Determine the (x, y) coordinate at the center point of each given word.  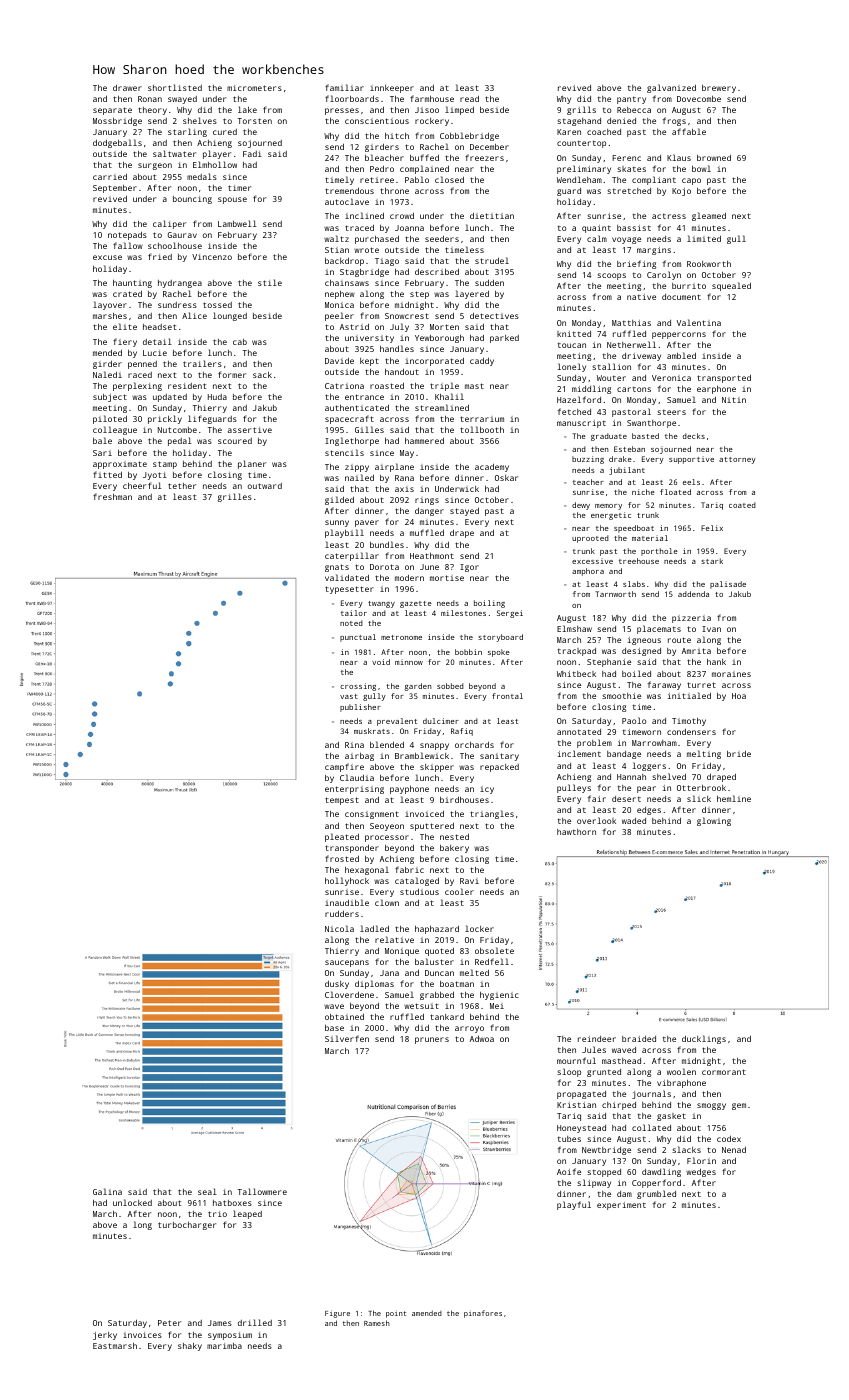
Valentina (699, 322)
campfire (344, 767)
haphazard (437, 930)
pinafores (483, 1314)
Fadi (252, 154)
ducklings (704, 1039)
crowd (402, 216)
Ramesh (377, 1323)
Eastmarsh (115, 1346)
